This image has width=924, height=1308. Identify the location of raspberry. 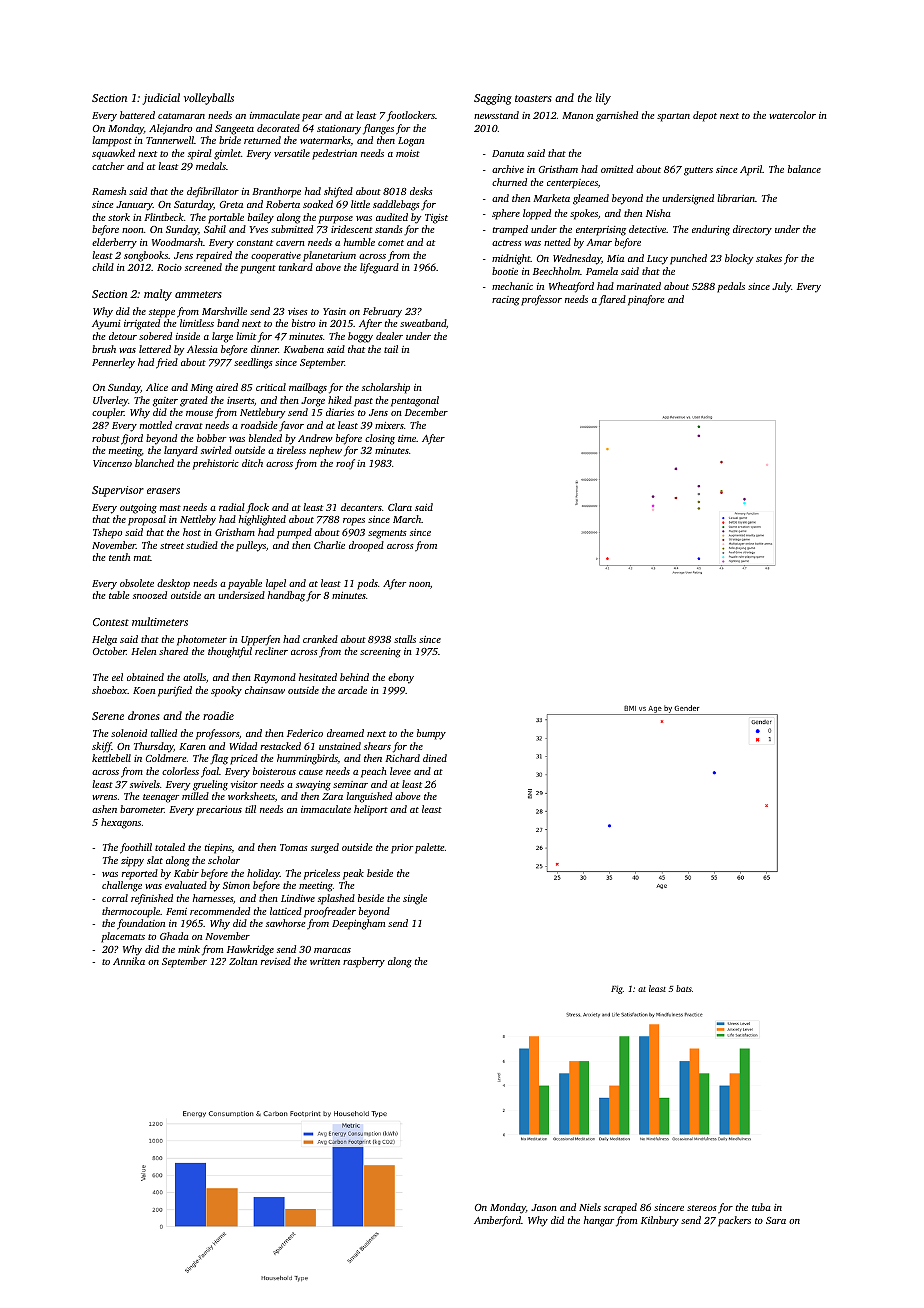
(364, 962).
